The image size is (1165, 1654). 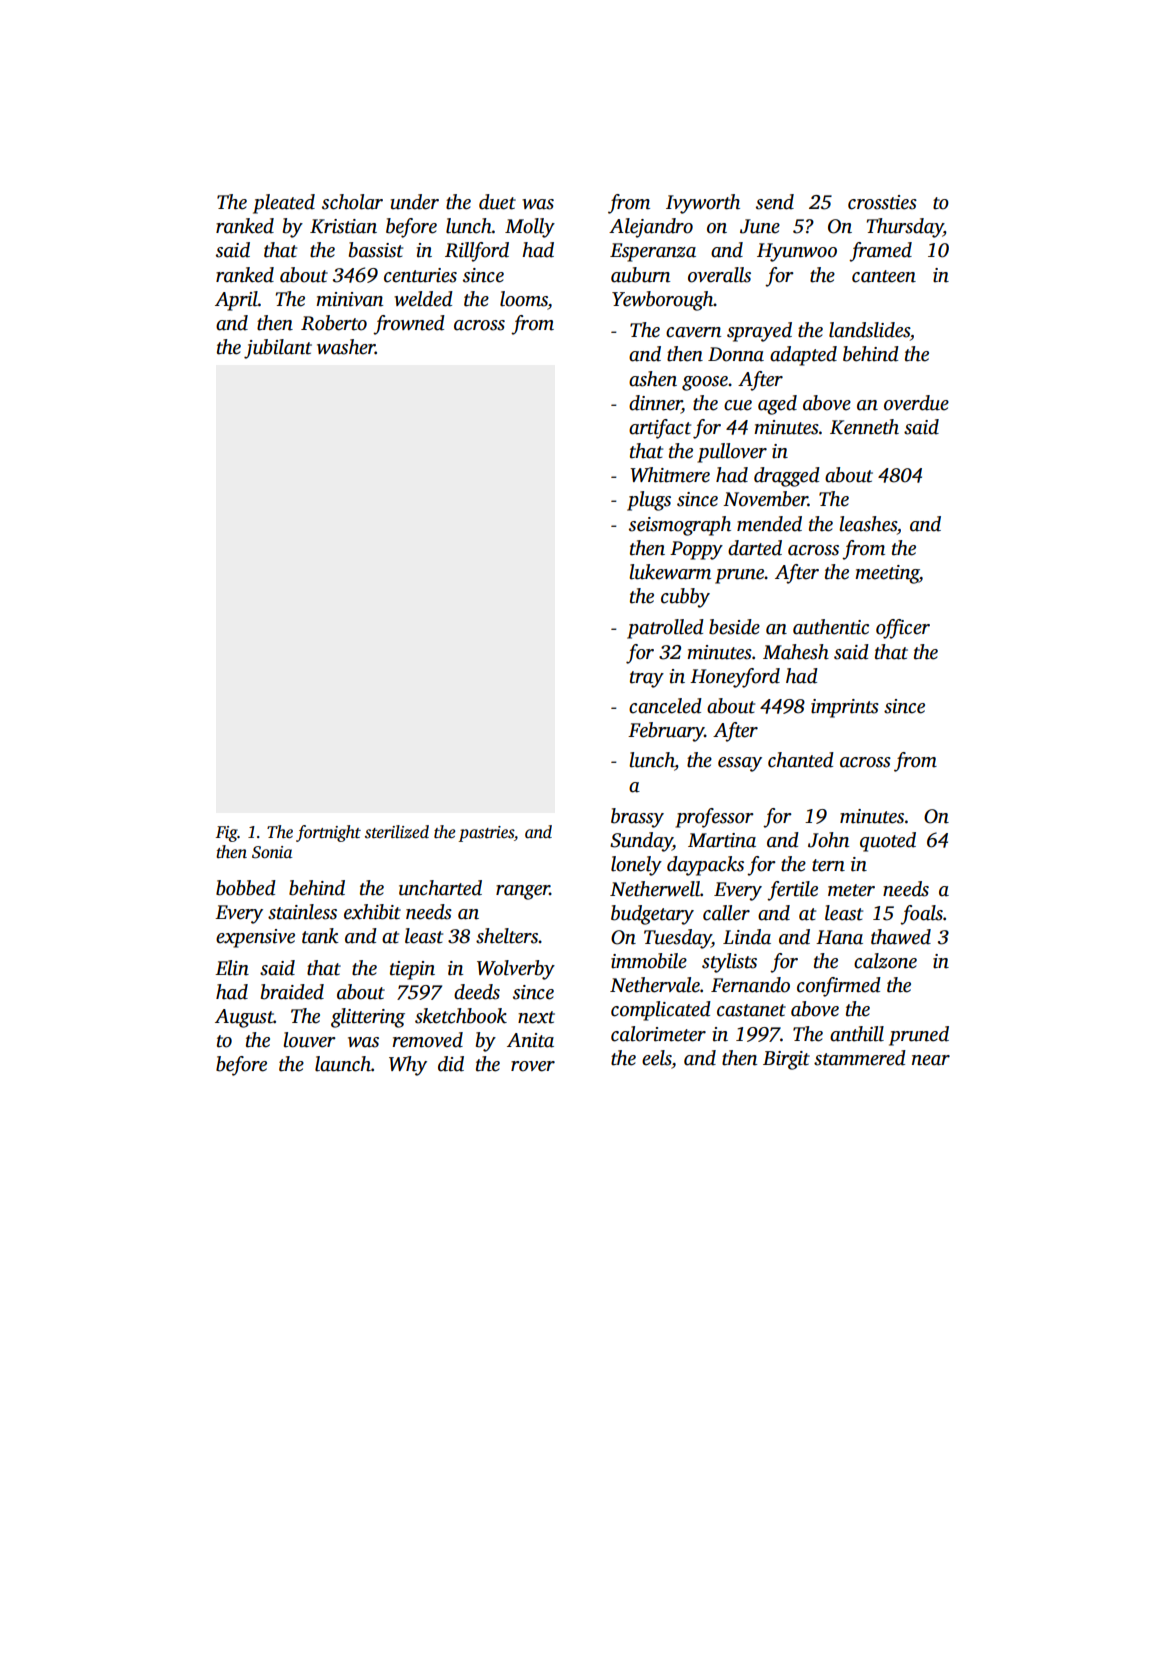 I want to click on rover, so click(x=533, y=1066).
